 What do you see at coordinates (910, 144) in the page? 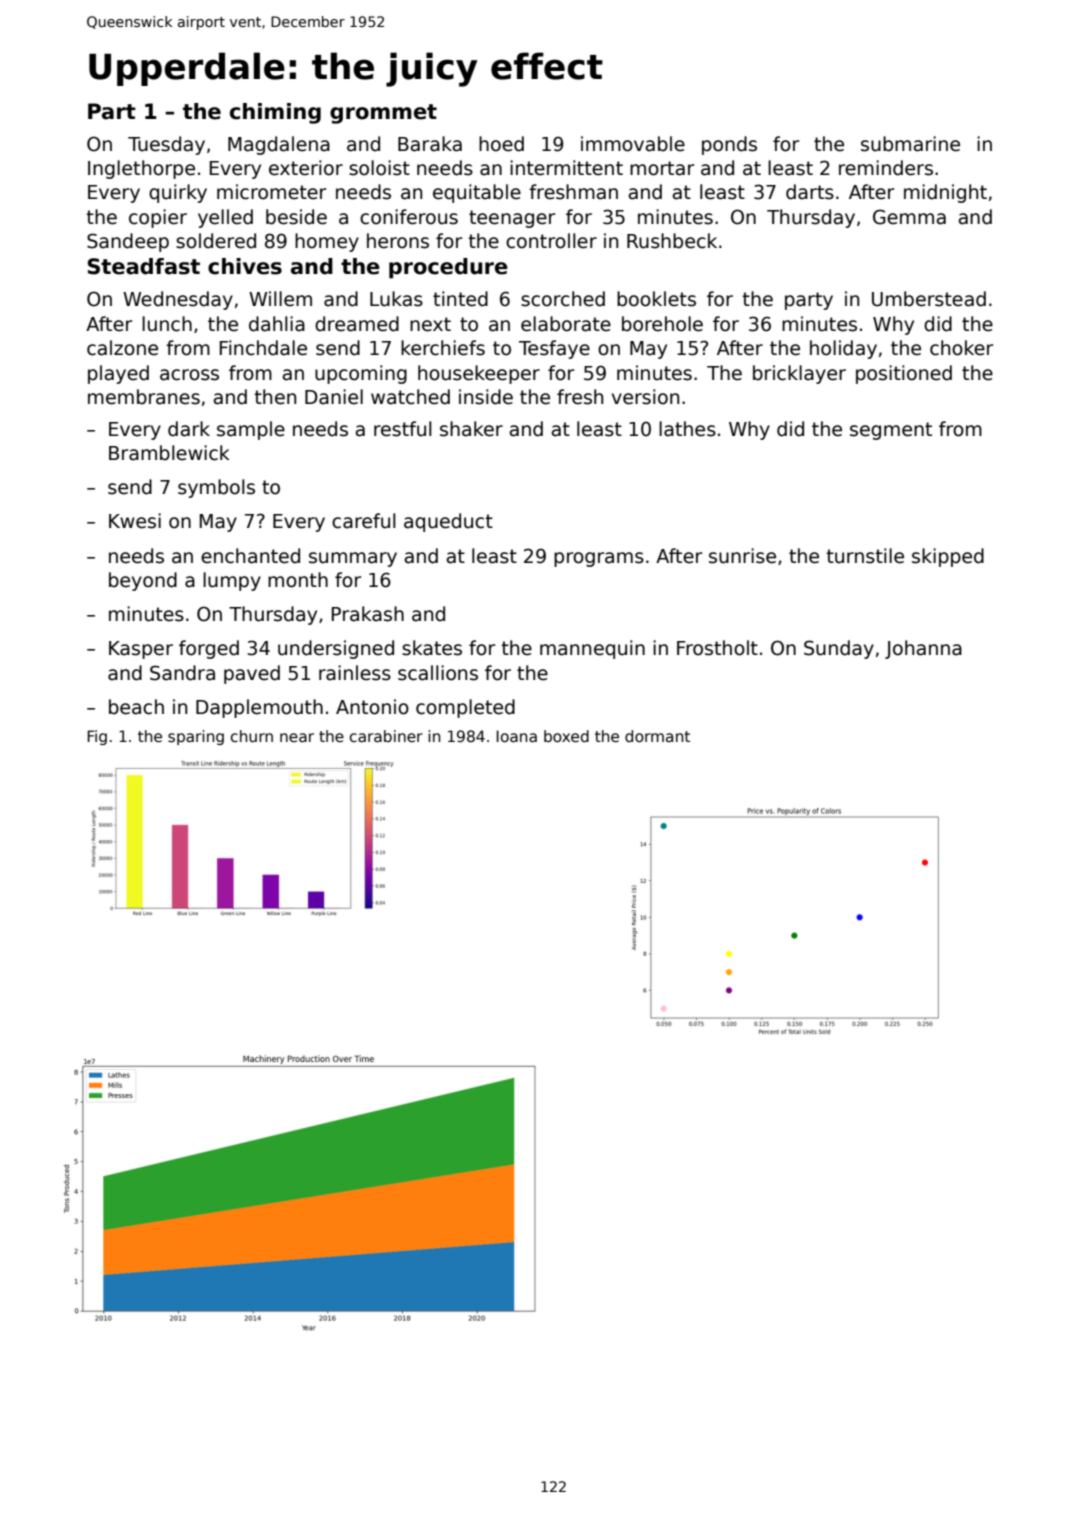
I see `submarine` at bounding box center [910, 144].
